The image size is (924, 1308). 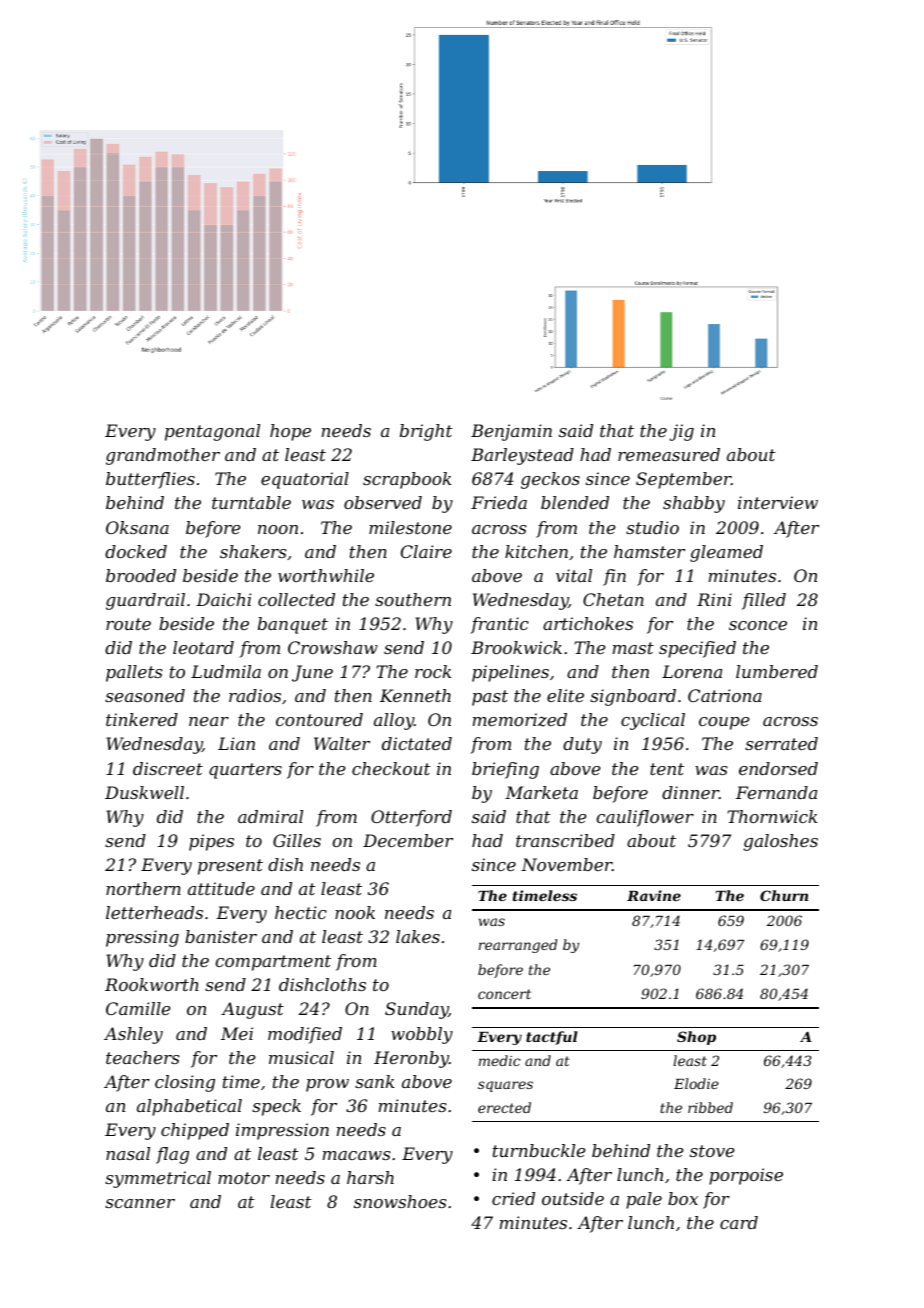 What do you see at coordinates (426, 551) in the screenshot?
I see `Claire` at bounding box center [426, 551].
